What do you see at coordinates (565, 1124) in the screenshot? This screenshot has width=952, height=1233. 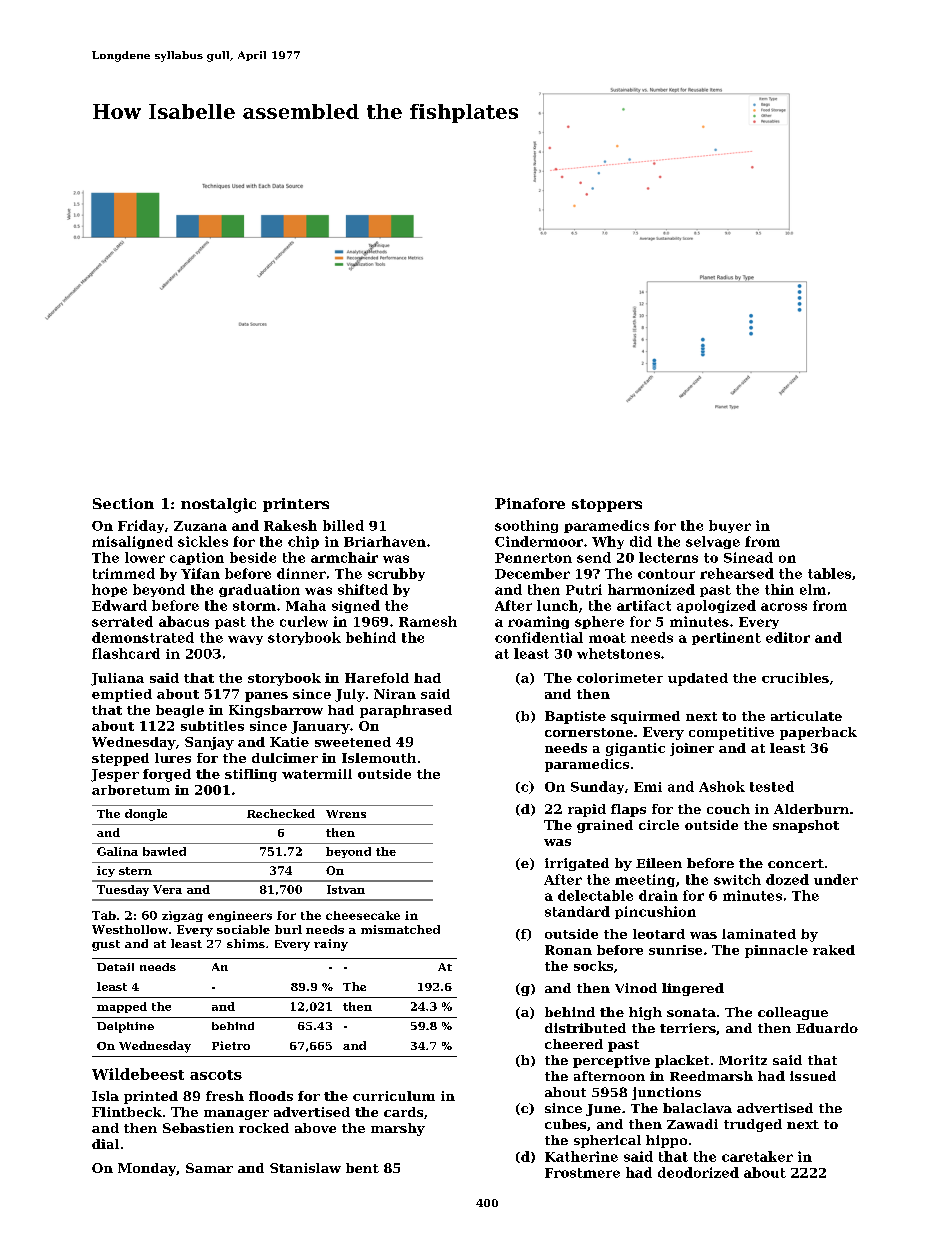 I see `cubes` at bounding box center [565, 1124].
